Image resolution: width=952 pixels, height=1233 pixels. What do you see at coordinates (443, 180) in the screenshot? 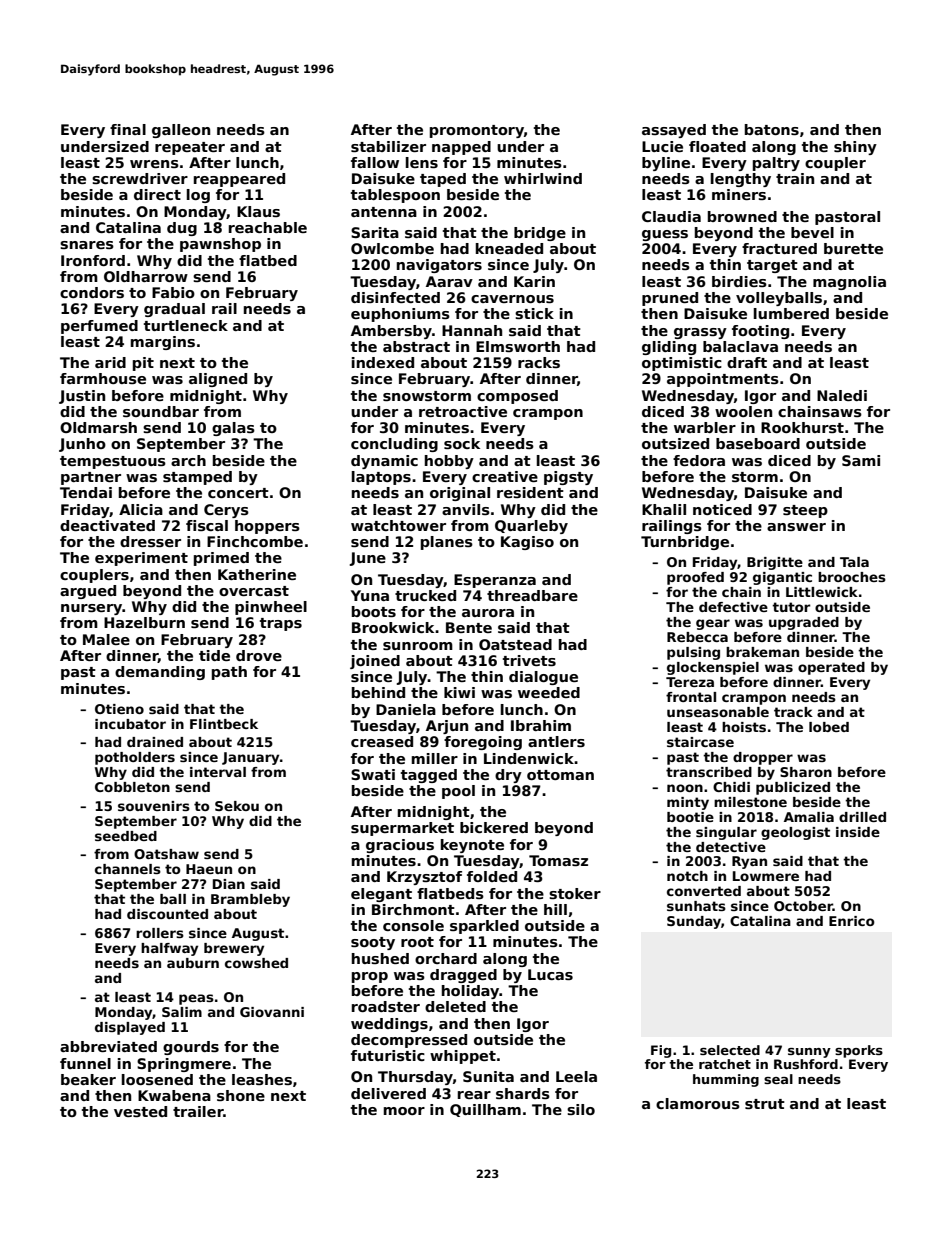
I see `taped` at bounding box center [443, 180].
